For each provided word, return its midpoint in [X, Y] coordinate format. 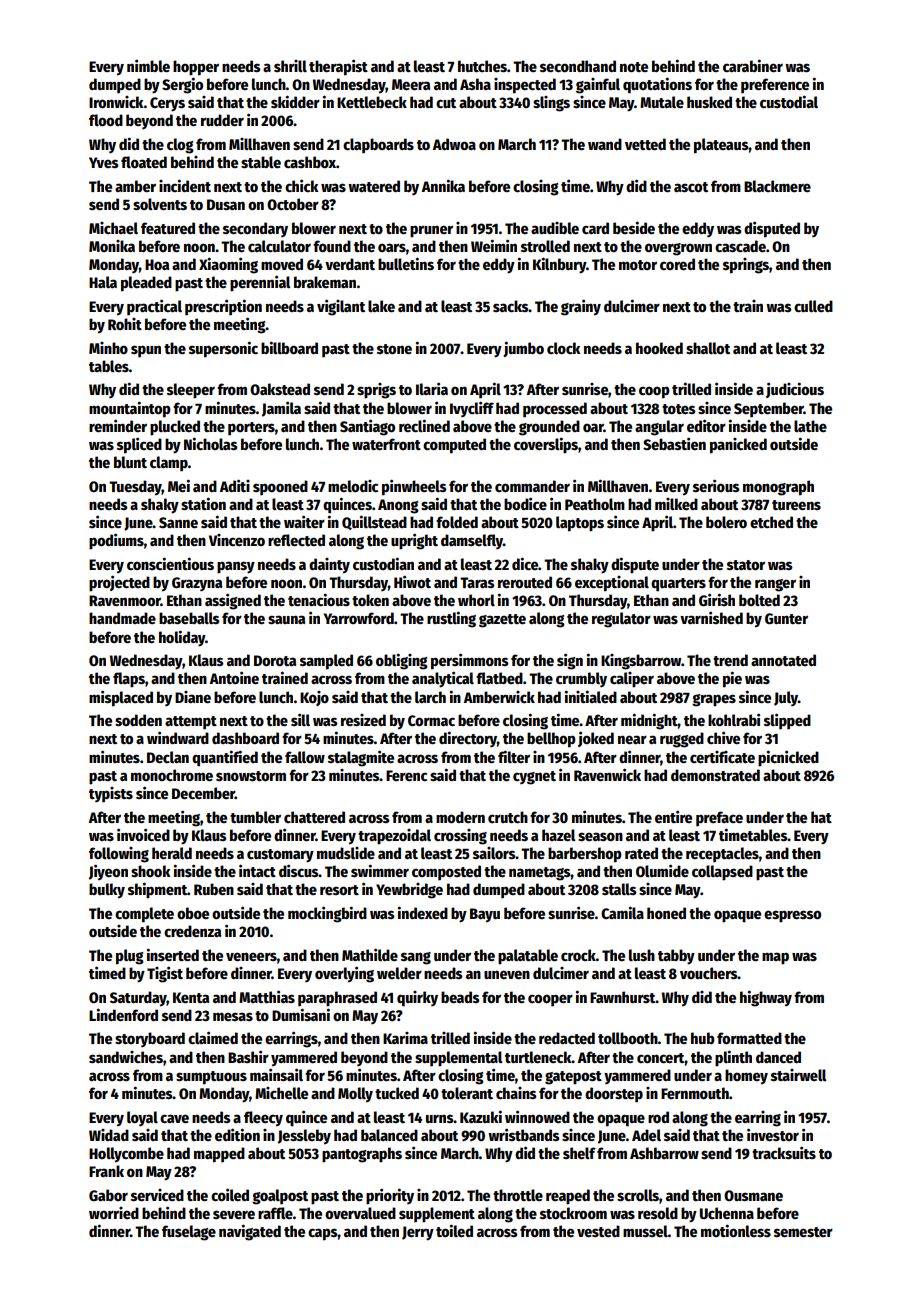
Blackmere [777, 186]
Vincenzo [237, 540]
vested [598, 1231]
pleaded [146, 284]
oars [392, 247]
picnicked [788, 758]
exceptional [612, 584]
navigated [250, 1232]
